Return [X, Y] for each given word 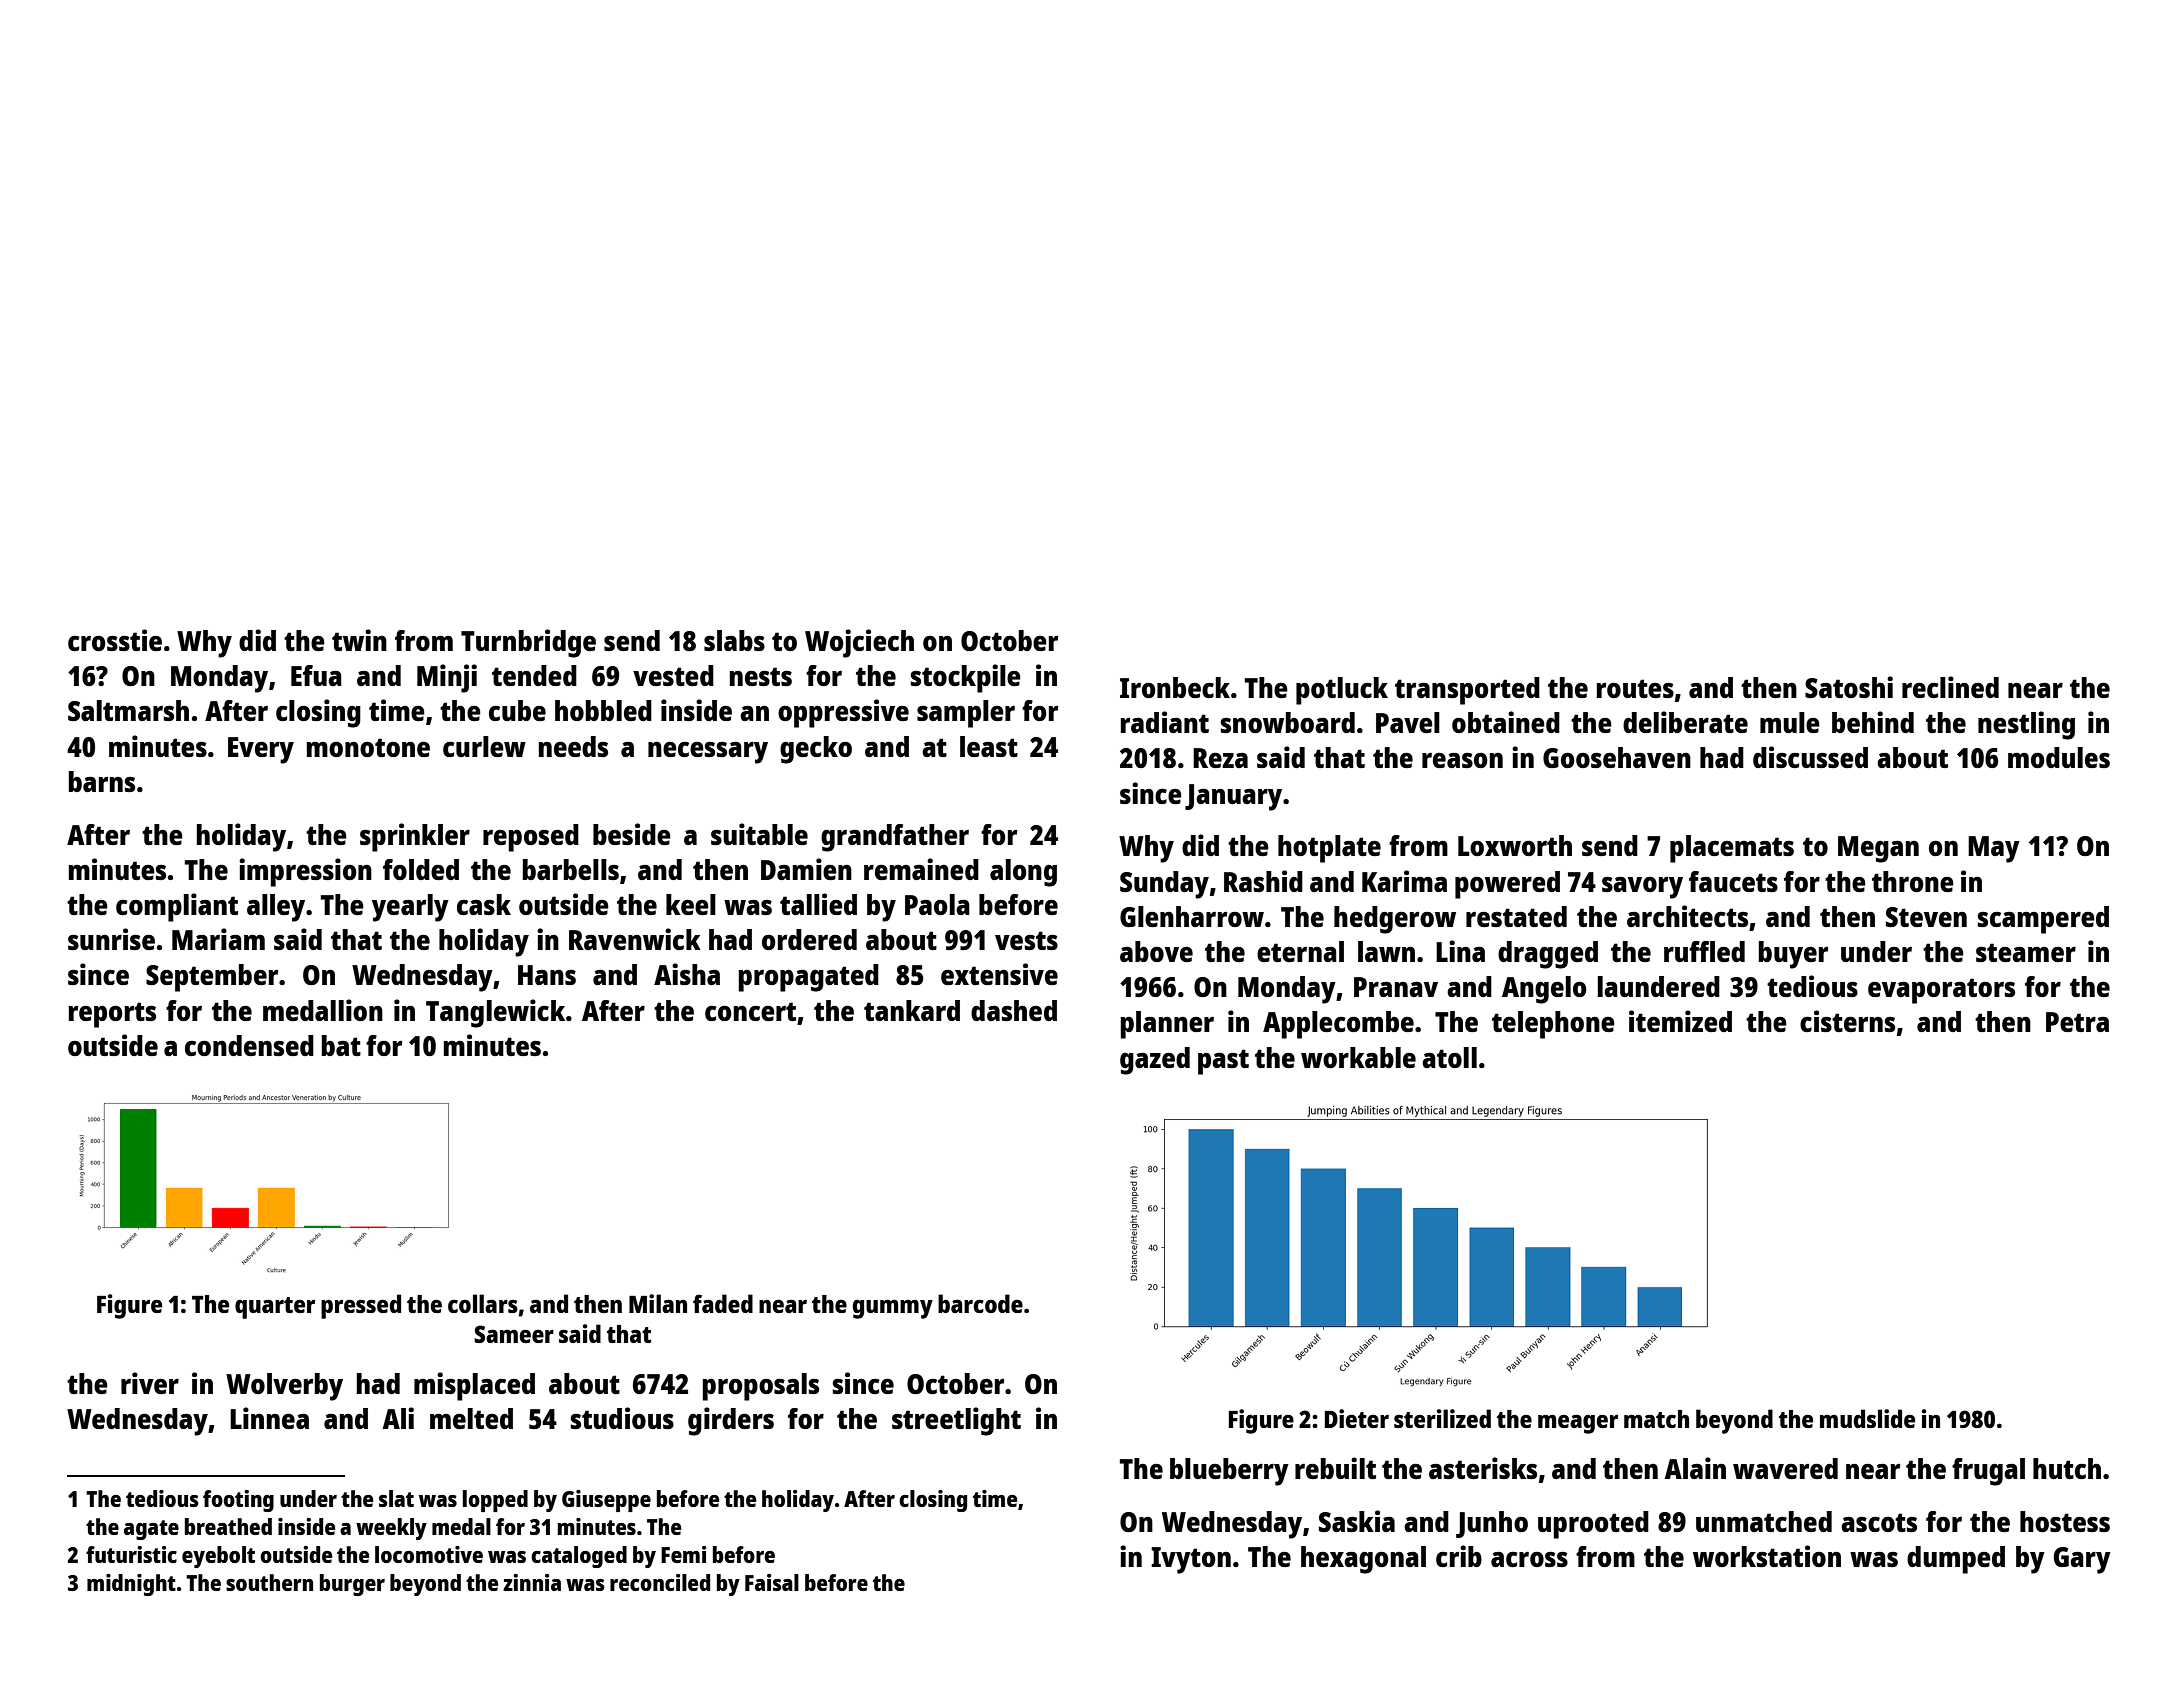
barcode [980, 1303]
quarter [275, 1308]
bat [341, 1045]
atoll [1449, 1057]
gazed [1155, 1061]
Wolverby [284, 1387]
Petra [2077, 1022]
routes [1635, 688]
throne [1913, 881]
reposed [531, 838]
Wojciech [859, 643]
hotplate [1329, 849]
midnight [131, 1585]
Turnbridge [528, 643]
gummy [892, 1309]
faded [723, 1303]
